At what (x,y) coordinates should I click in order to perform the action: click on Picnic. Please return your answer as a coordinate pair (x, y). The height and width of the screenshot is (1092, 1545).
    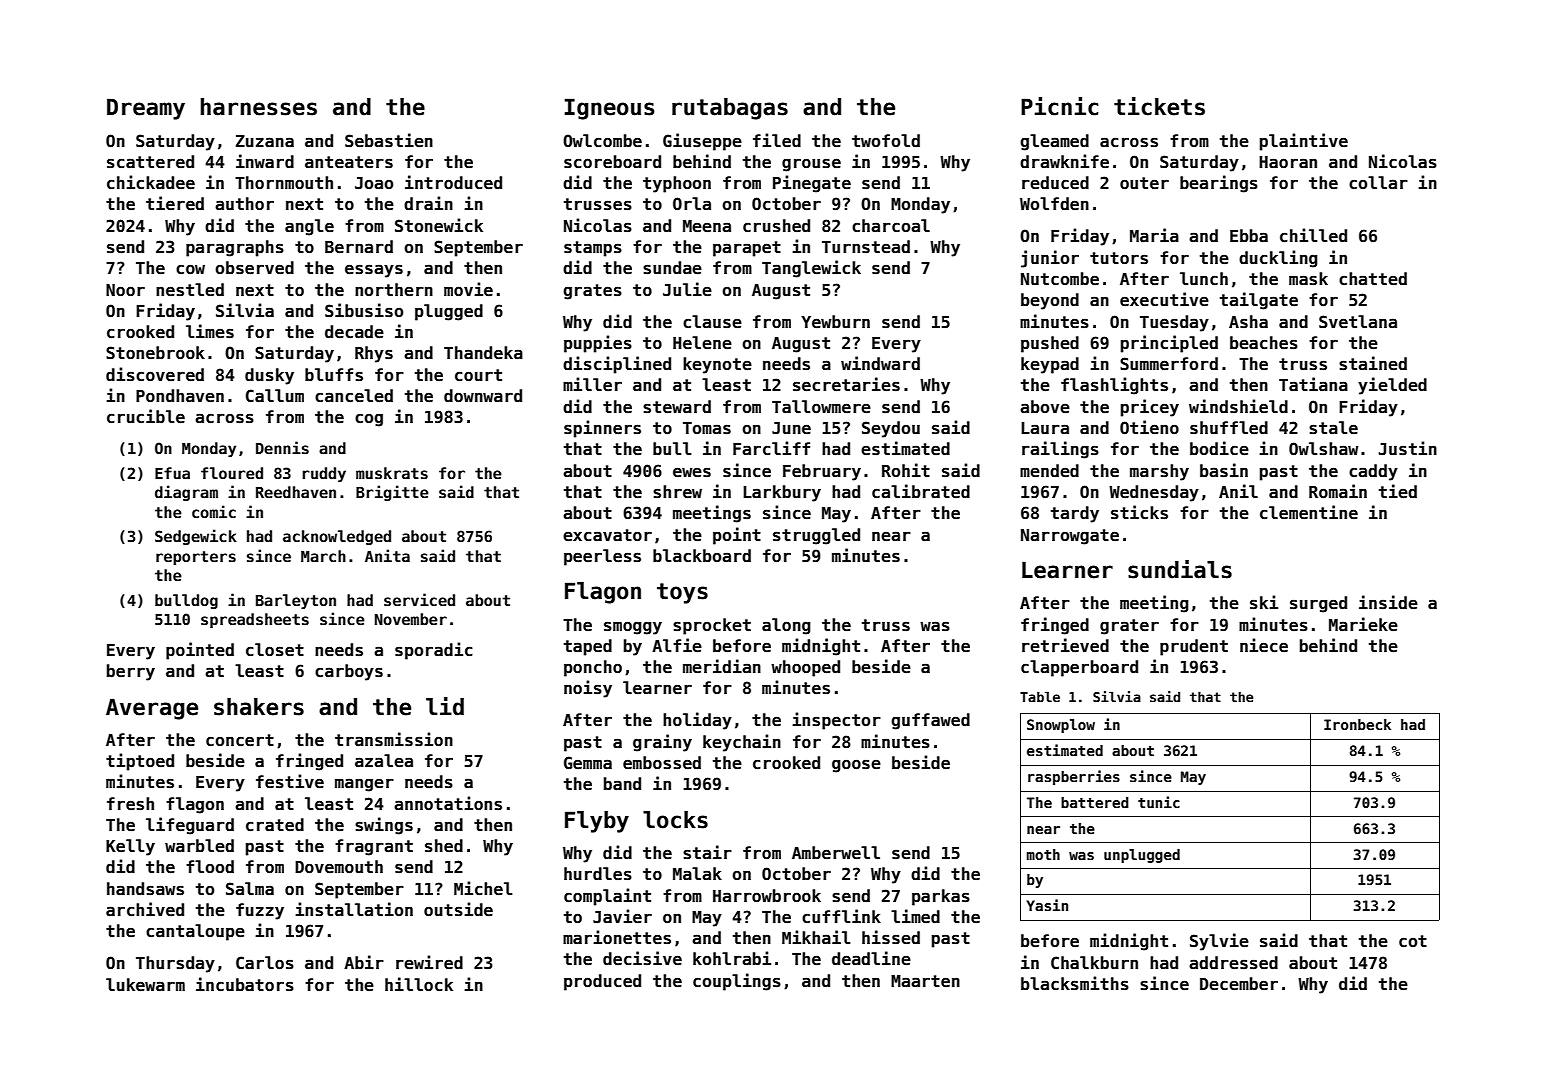
    Looking at the image, I should click on (1059, 106).
